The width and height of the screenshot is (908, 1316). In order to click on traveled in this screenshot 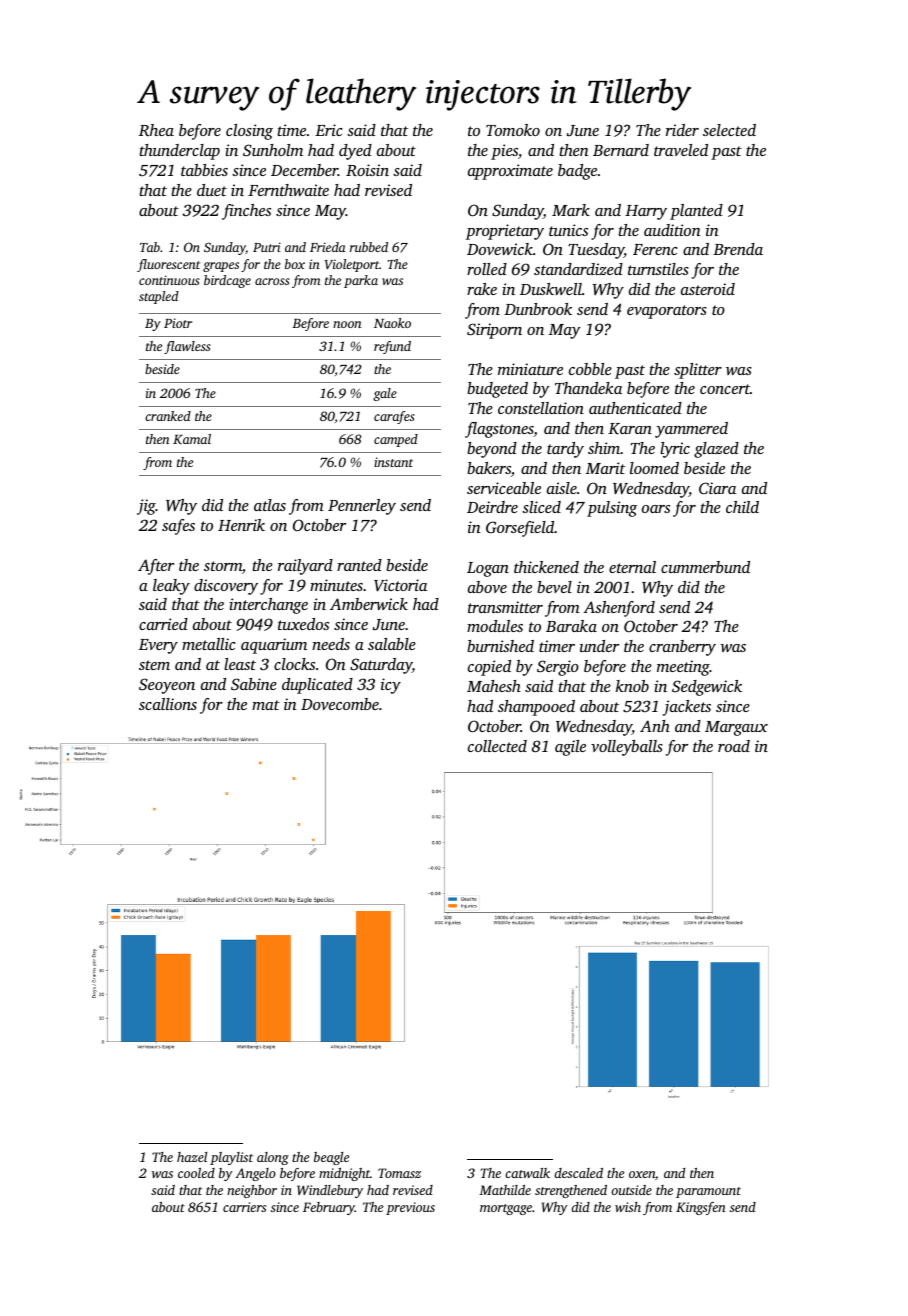, I will do `click(681, 150)`.
